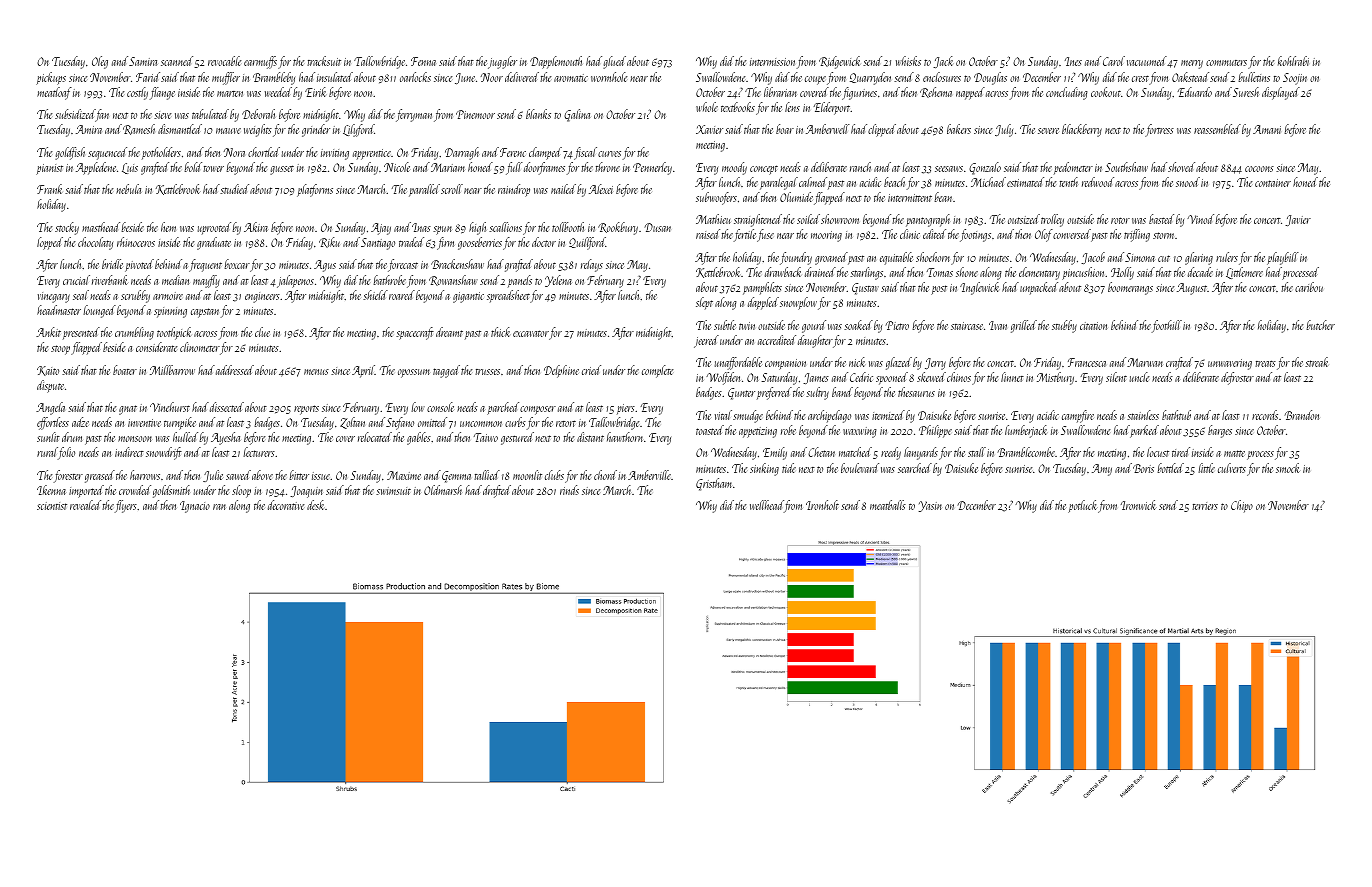 Image resolution: width=1372 pixels, height=887 pixels. Describe the element at coordinates (126, 506) in the image. I see `flyers` at that location.
